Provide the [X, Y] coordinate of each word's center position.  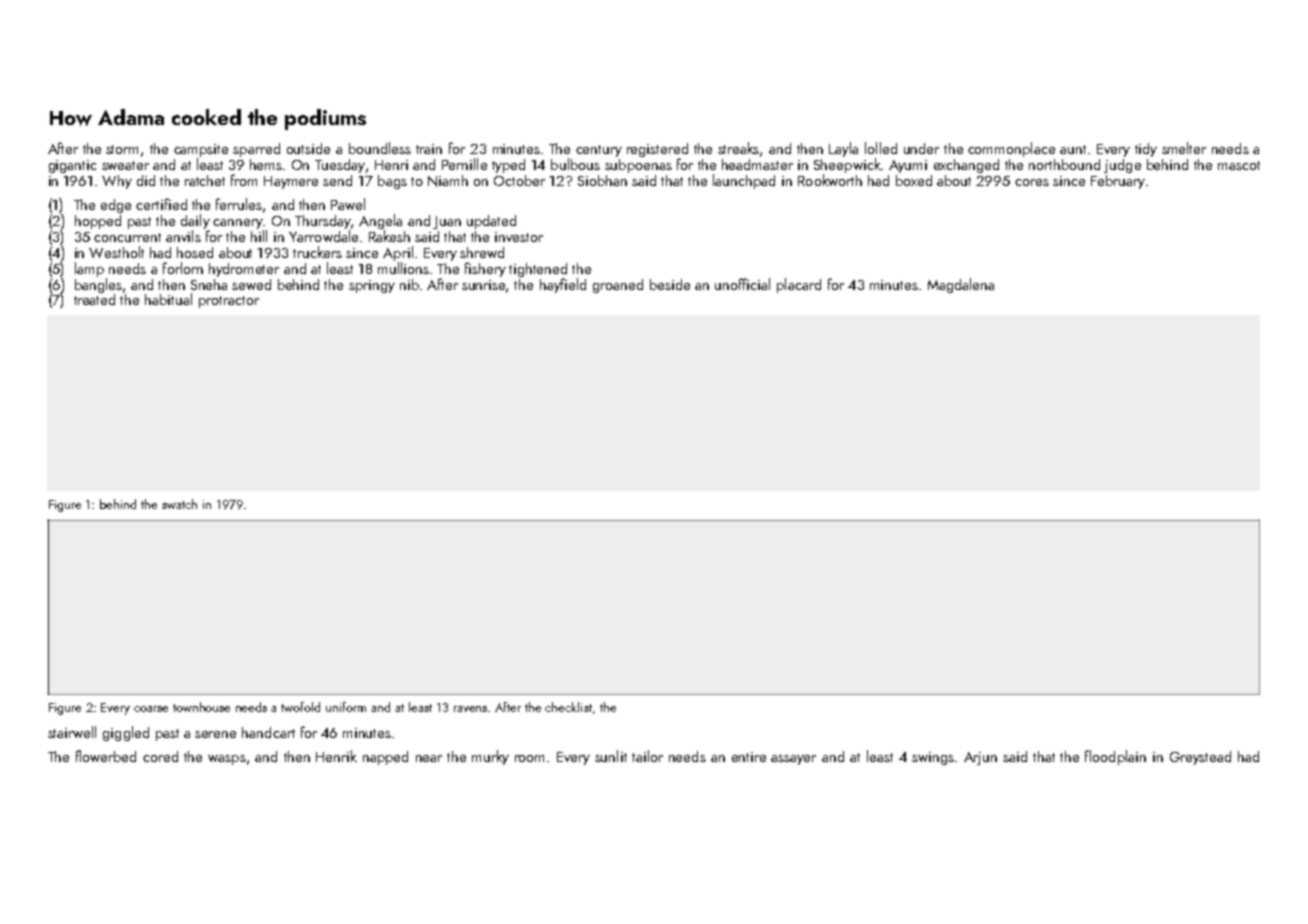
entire [749, 757]
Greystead [1200, 758]
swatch [179, 504]
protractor [229, 302]
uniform [346, 707]
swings [933, 758]
